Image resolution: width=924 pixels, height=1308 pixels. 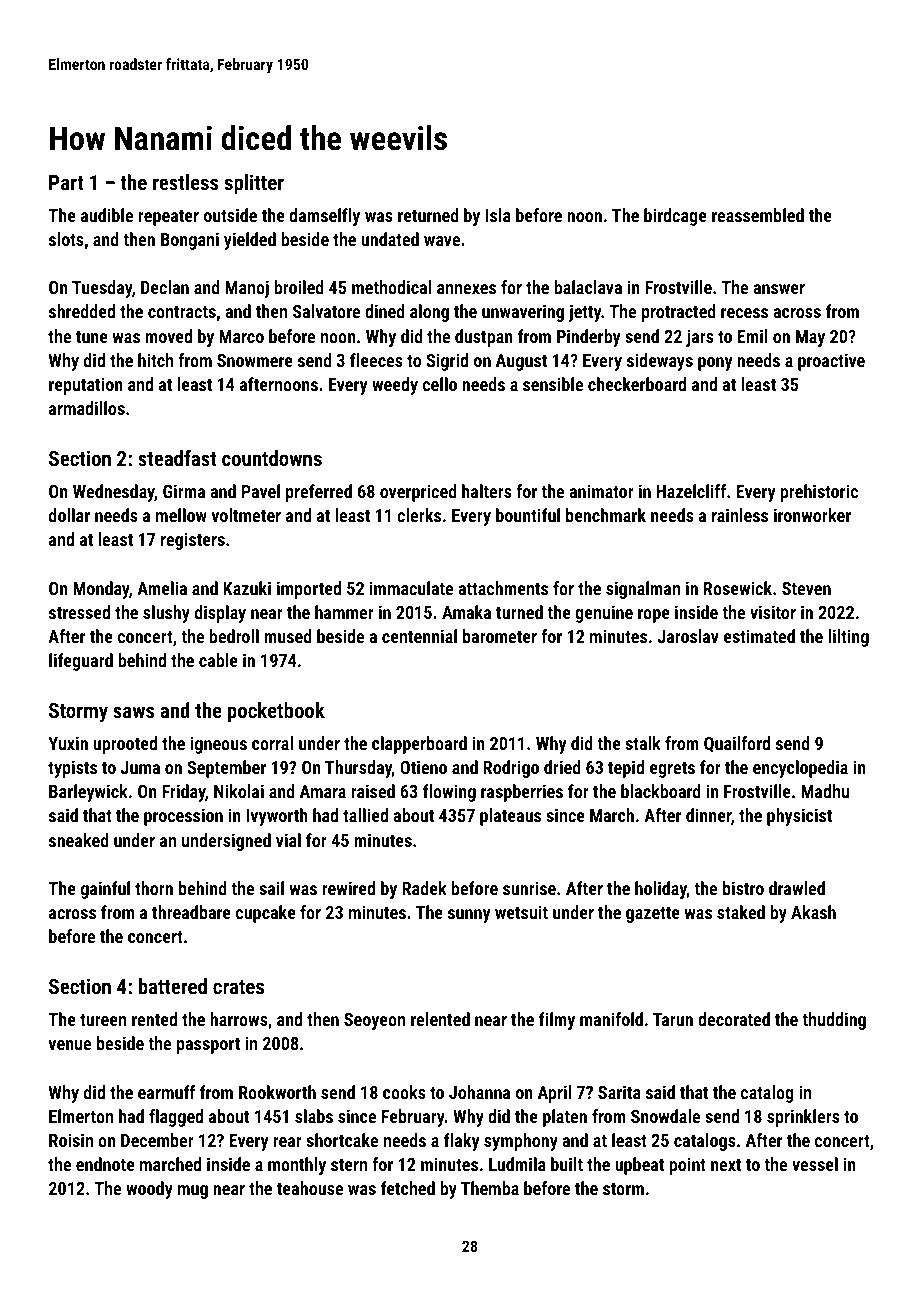 I want to click on reassembled, so click(x=758, y=215).
